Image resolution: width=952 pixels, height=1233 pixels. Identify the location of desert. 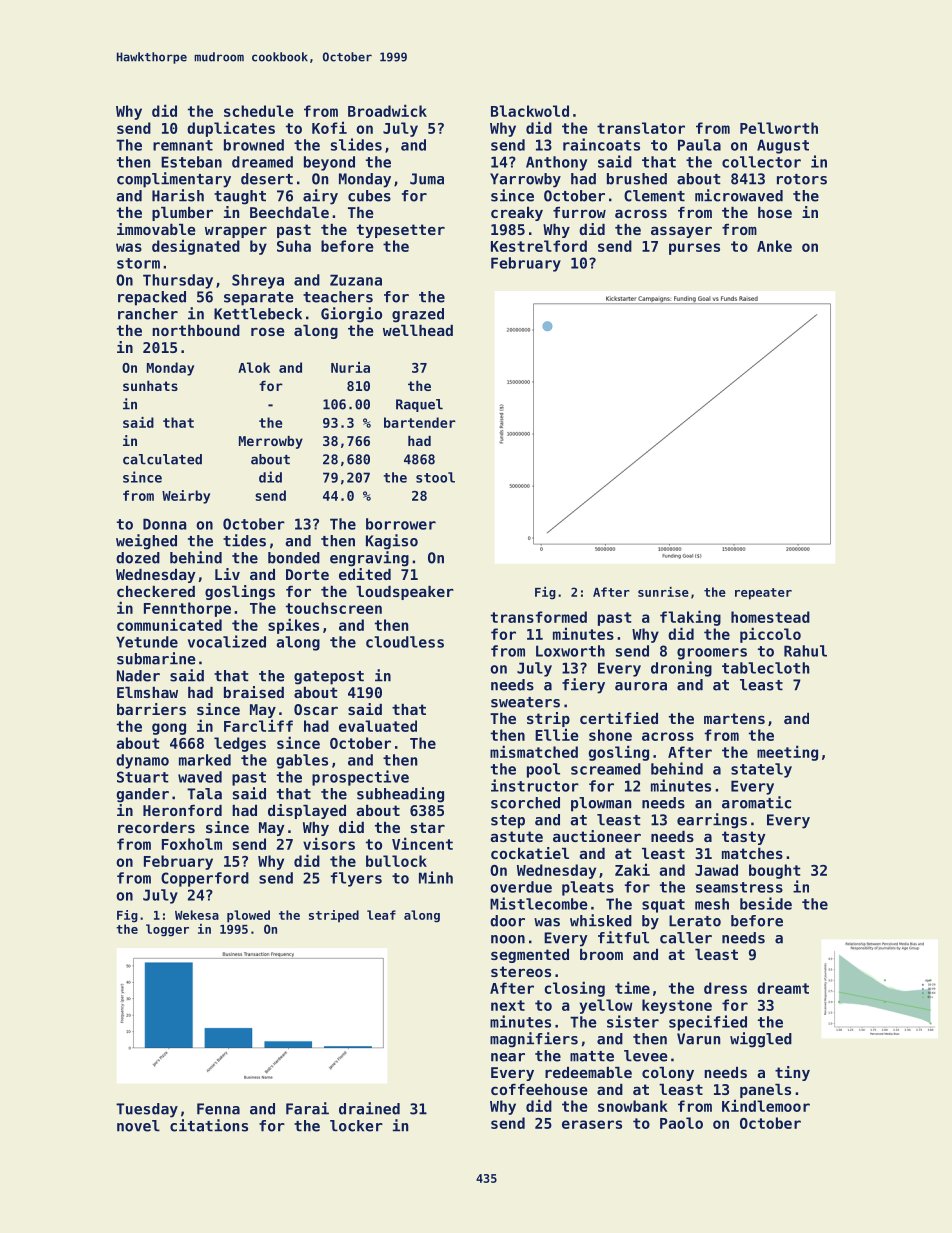
(267, 179).
